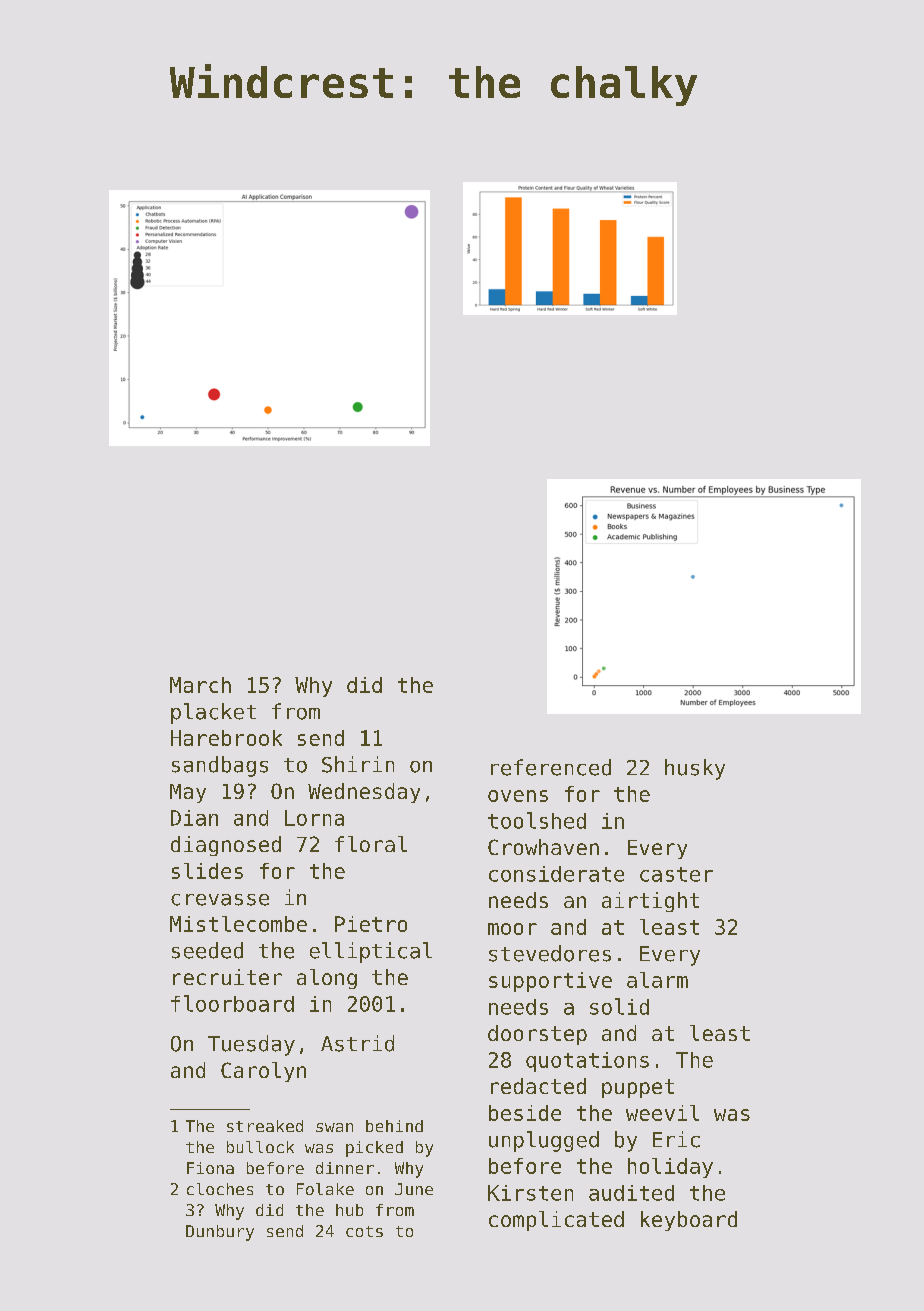  What do you see at coordinates (587, 1062) in the screenshot?
I see `quotations` at bounding box center [587, 1062].
